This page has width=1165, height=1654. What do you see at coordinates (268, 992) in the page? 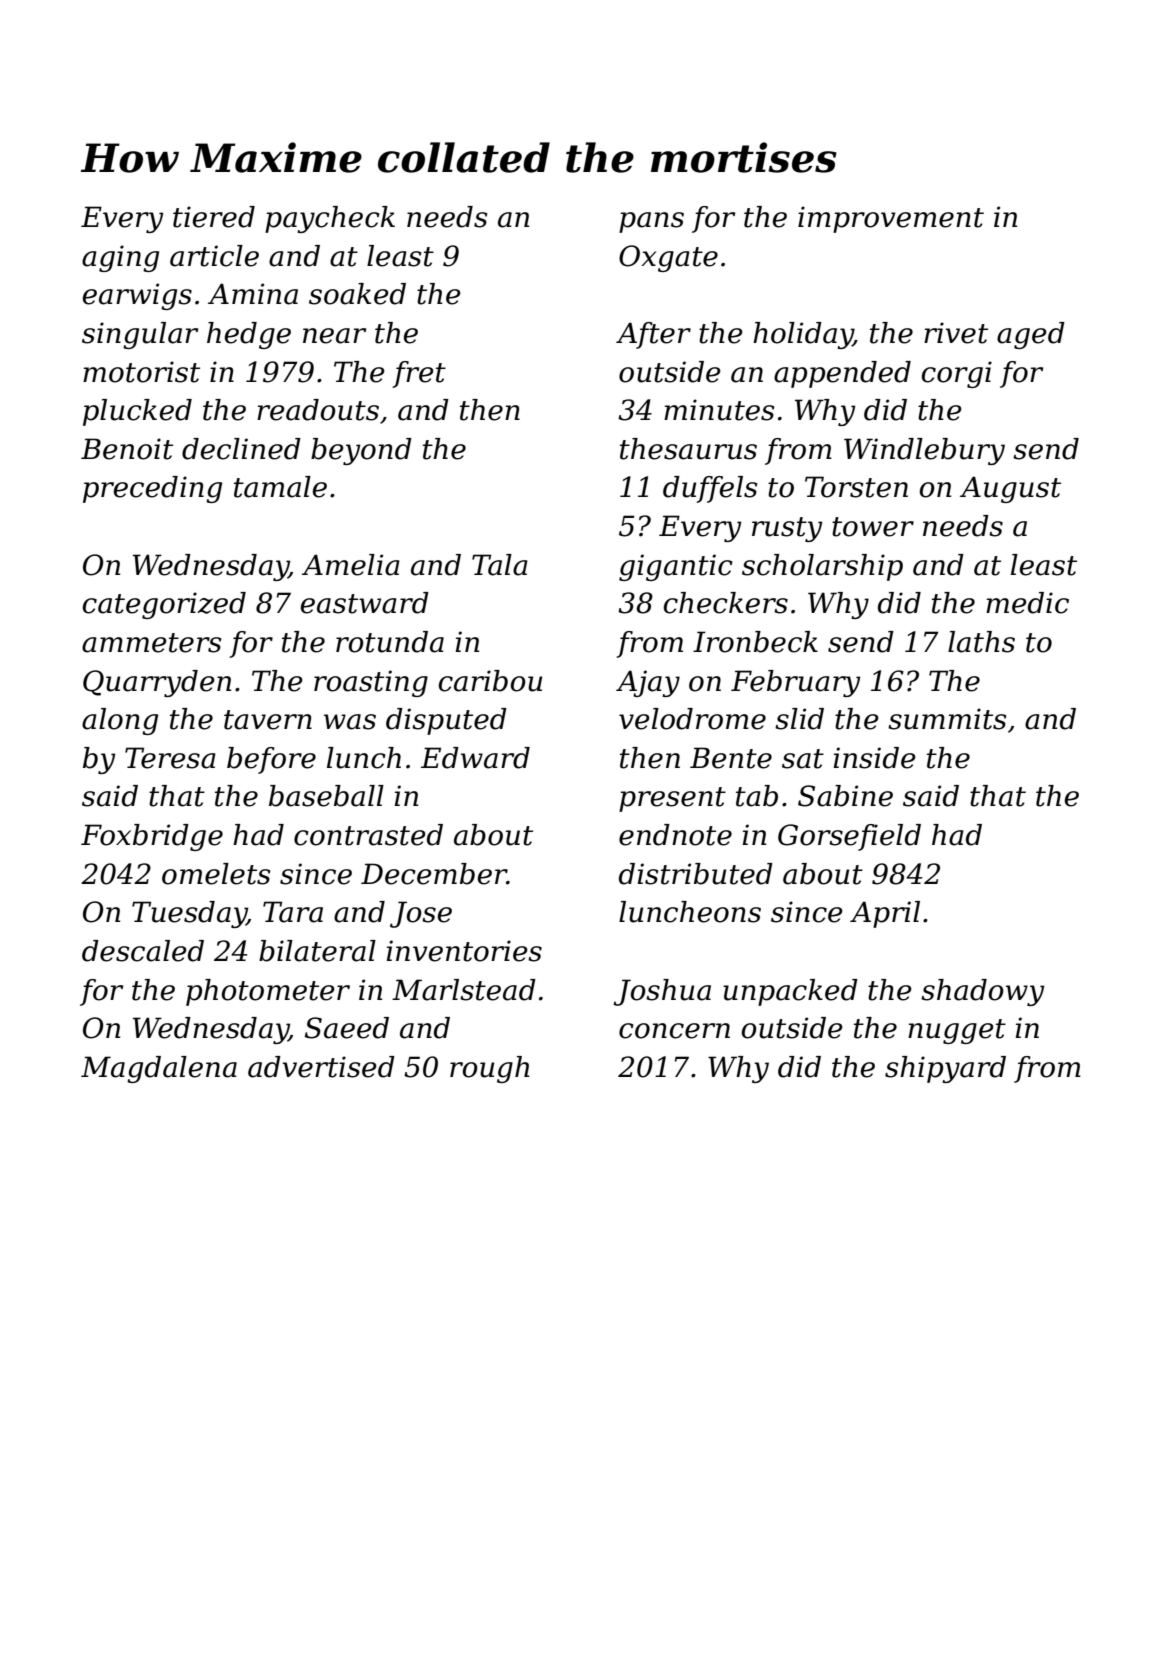
I see `photometer` at bounding box center [268, 992].
